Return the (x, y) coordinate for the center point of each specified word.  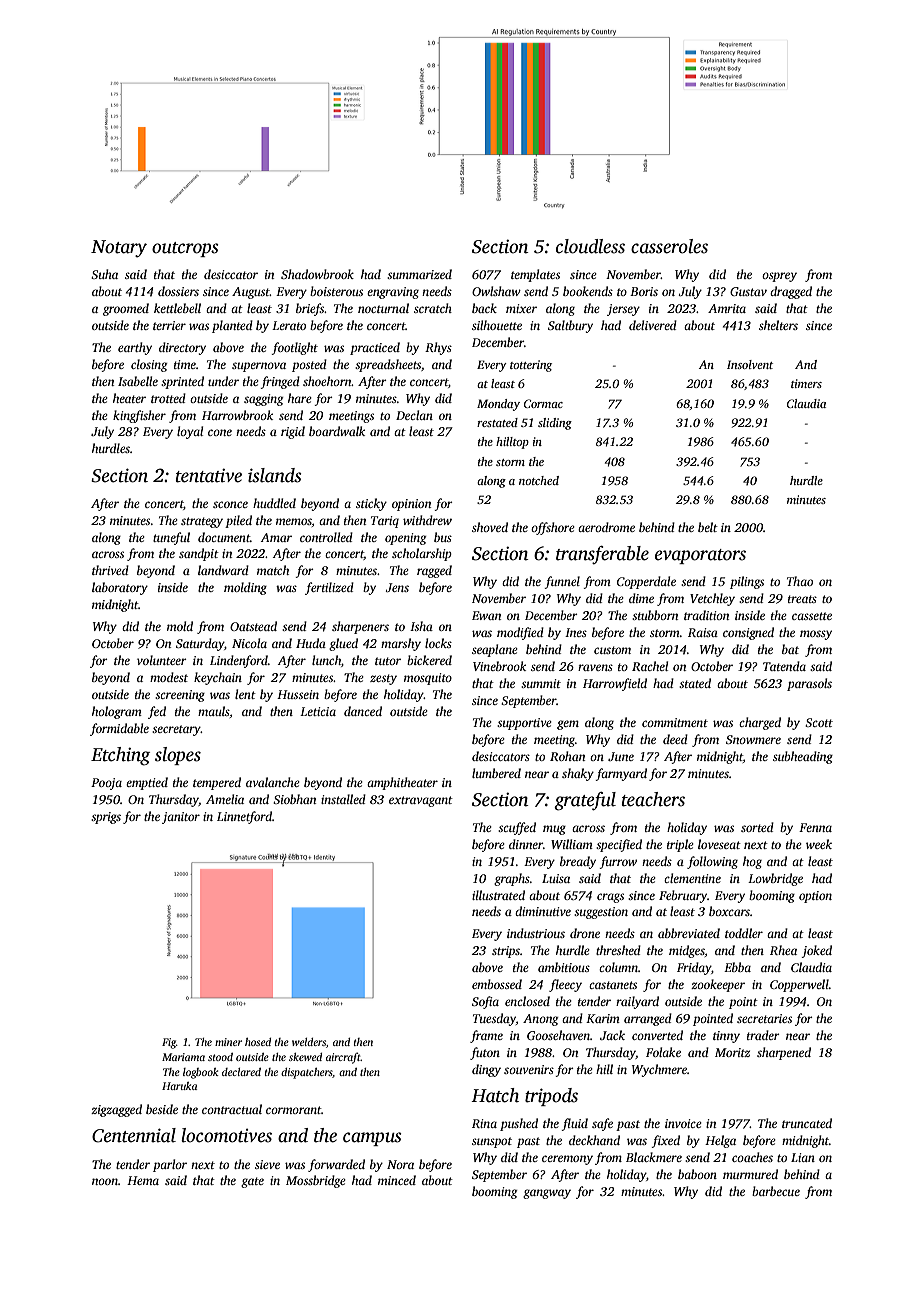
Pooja (106, 784)
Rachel (650, 666)
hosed (258, 1042)
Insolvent (750, 364)
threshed (618, 950)
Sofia (485, 1002)
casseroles (669, 246)
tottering (531, 366)
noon (105, 1181)
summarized (419, 274)
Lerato (289, 325)
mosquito (428, 679)
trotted (168, 398)
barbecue (776, 1191)
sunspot (492, 1142)
